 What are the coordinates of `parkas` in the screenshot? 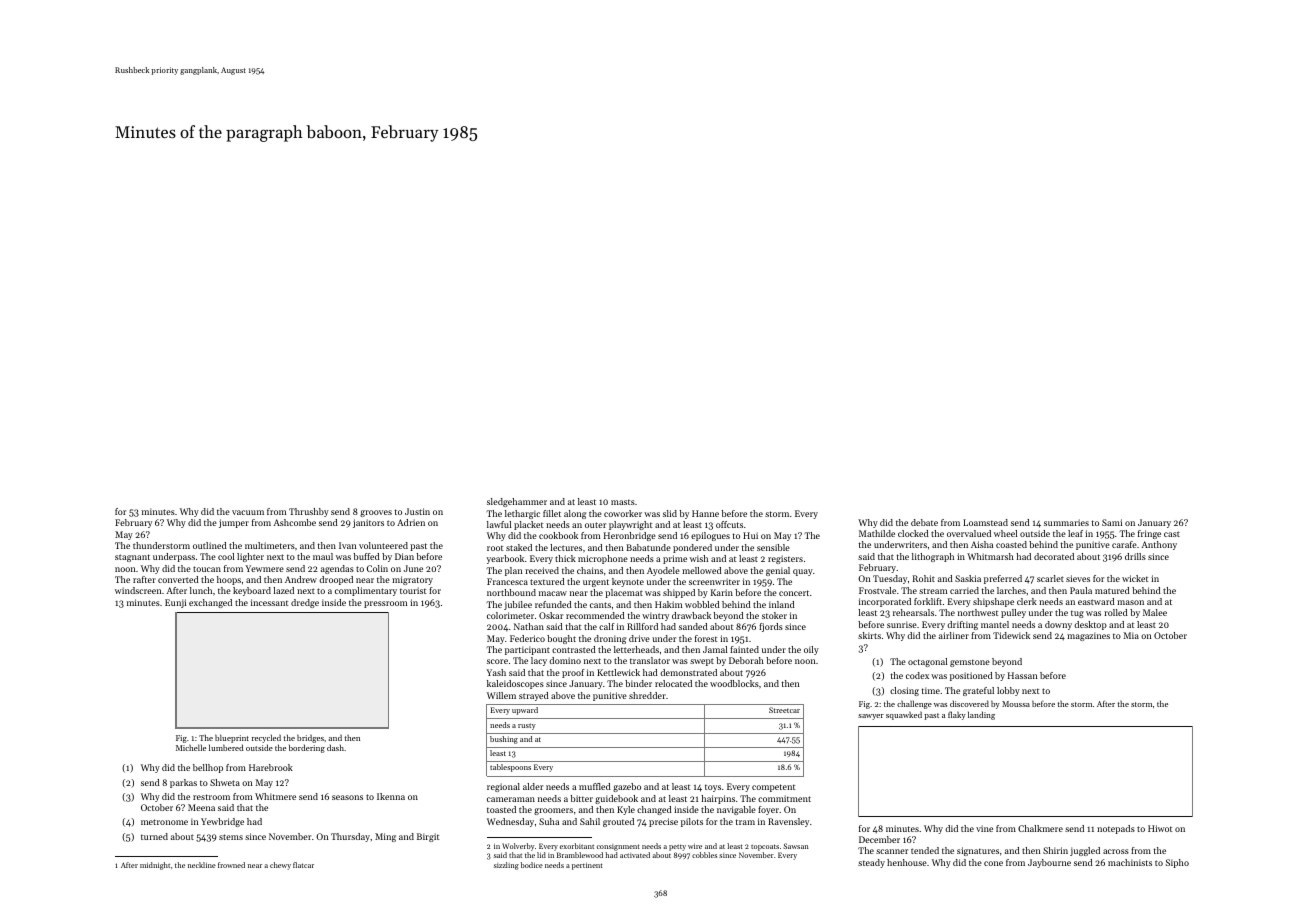 It's located at (183, 783).
